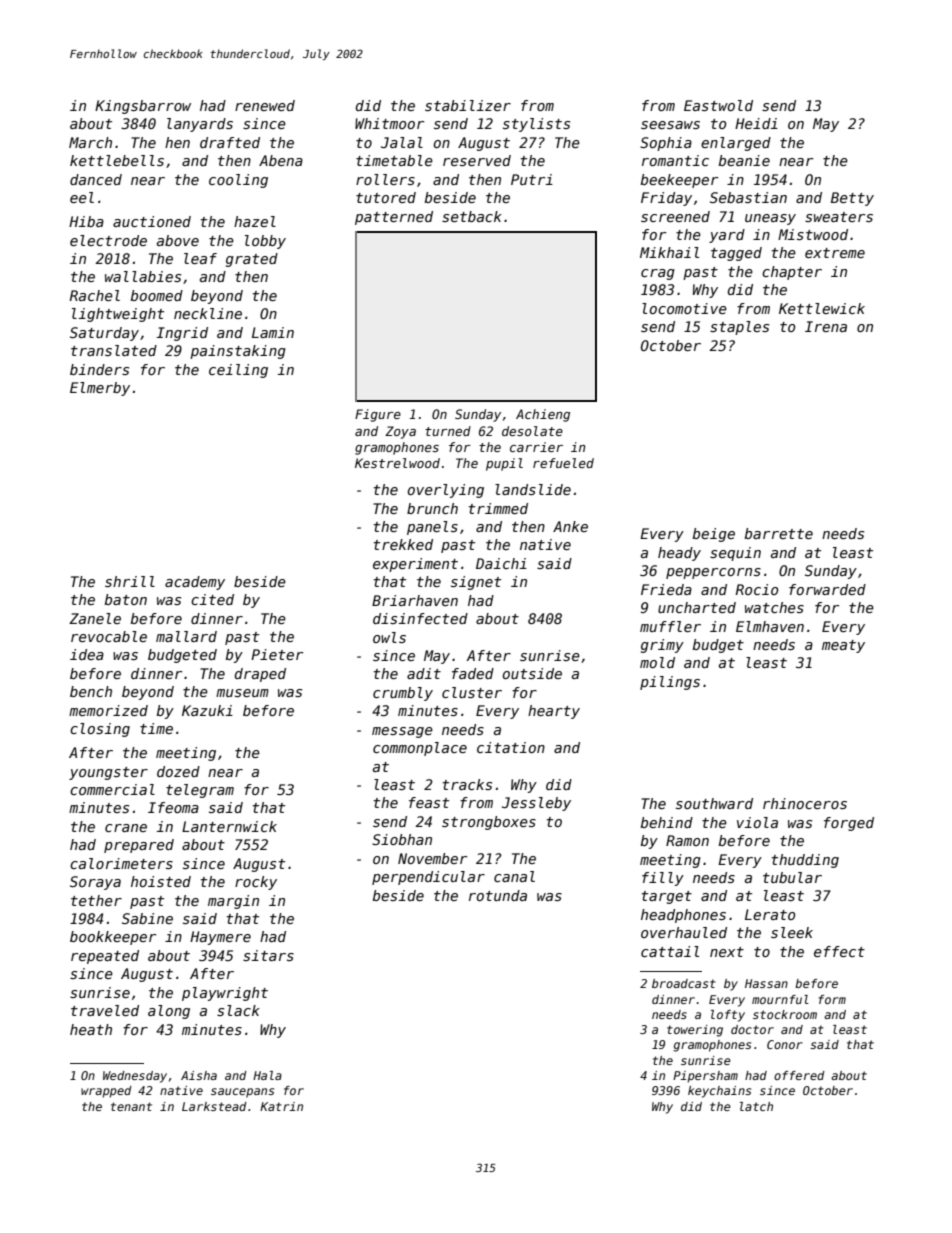  What do you see at coordinates (536, 804) in the document?
I see `Jessleby` at bounding box center [536, 804].
